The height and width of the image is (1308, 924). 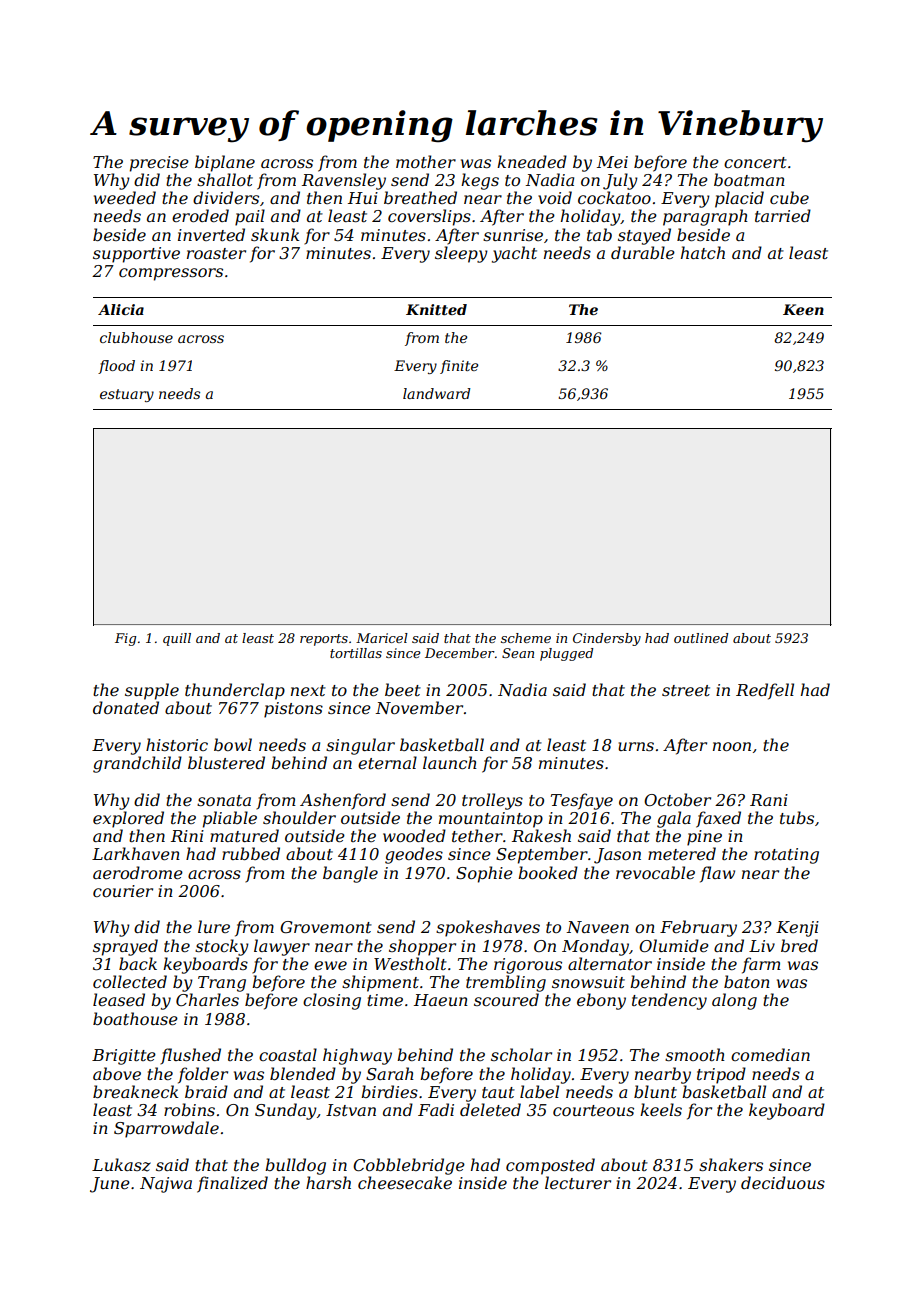 What do you see at coordinates (803, 309) in the image?
I see `Keen` at bounding box center [803, 309].
